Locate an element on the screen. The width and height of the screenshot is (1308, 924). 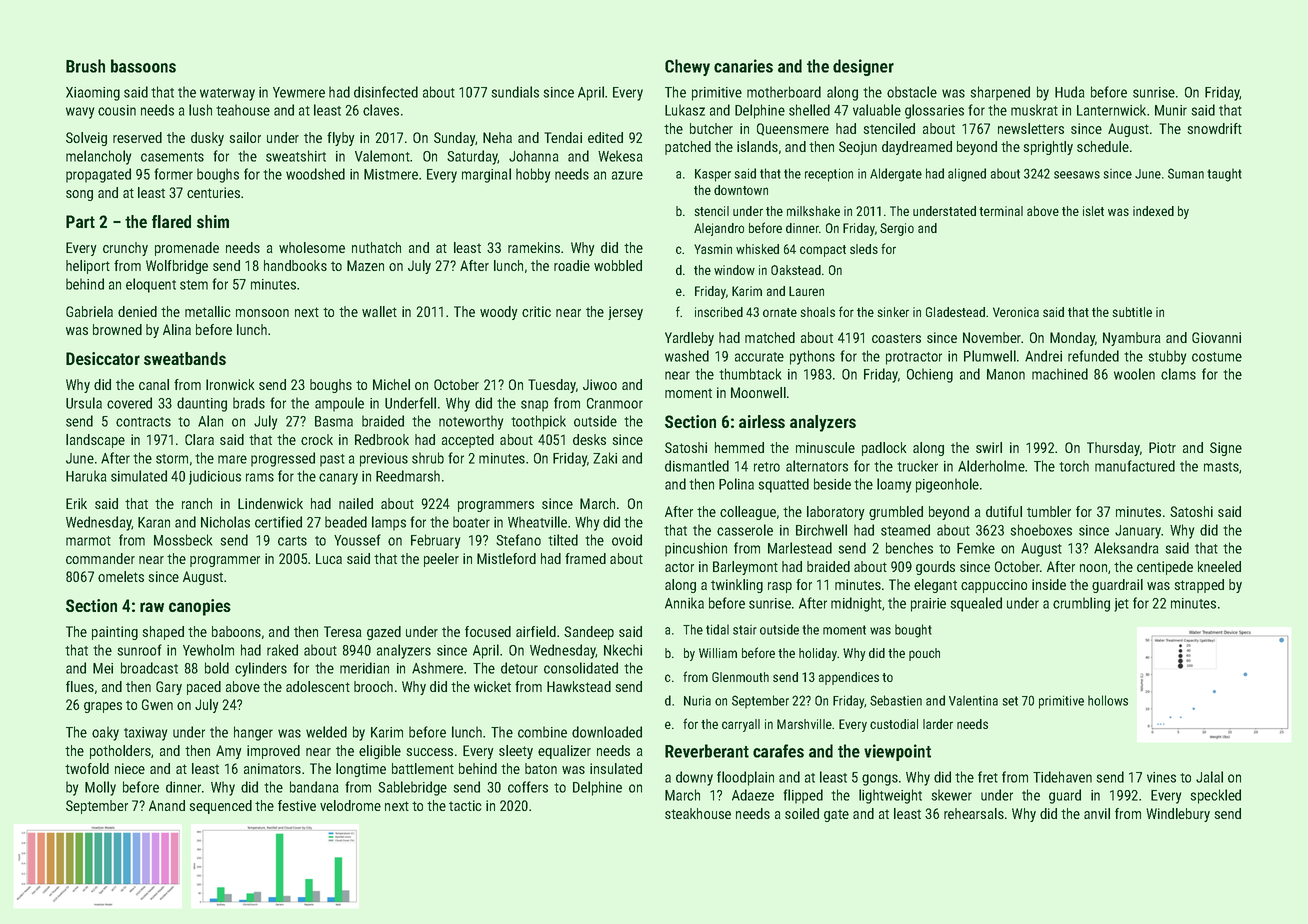
framed is located at coordinates (585, 558).
